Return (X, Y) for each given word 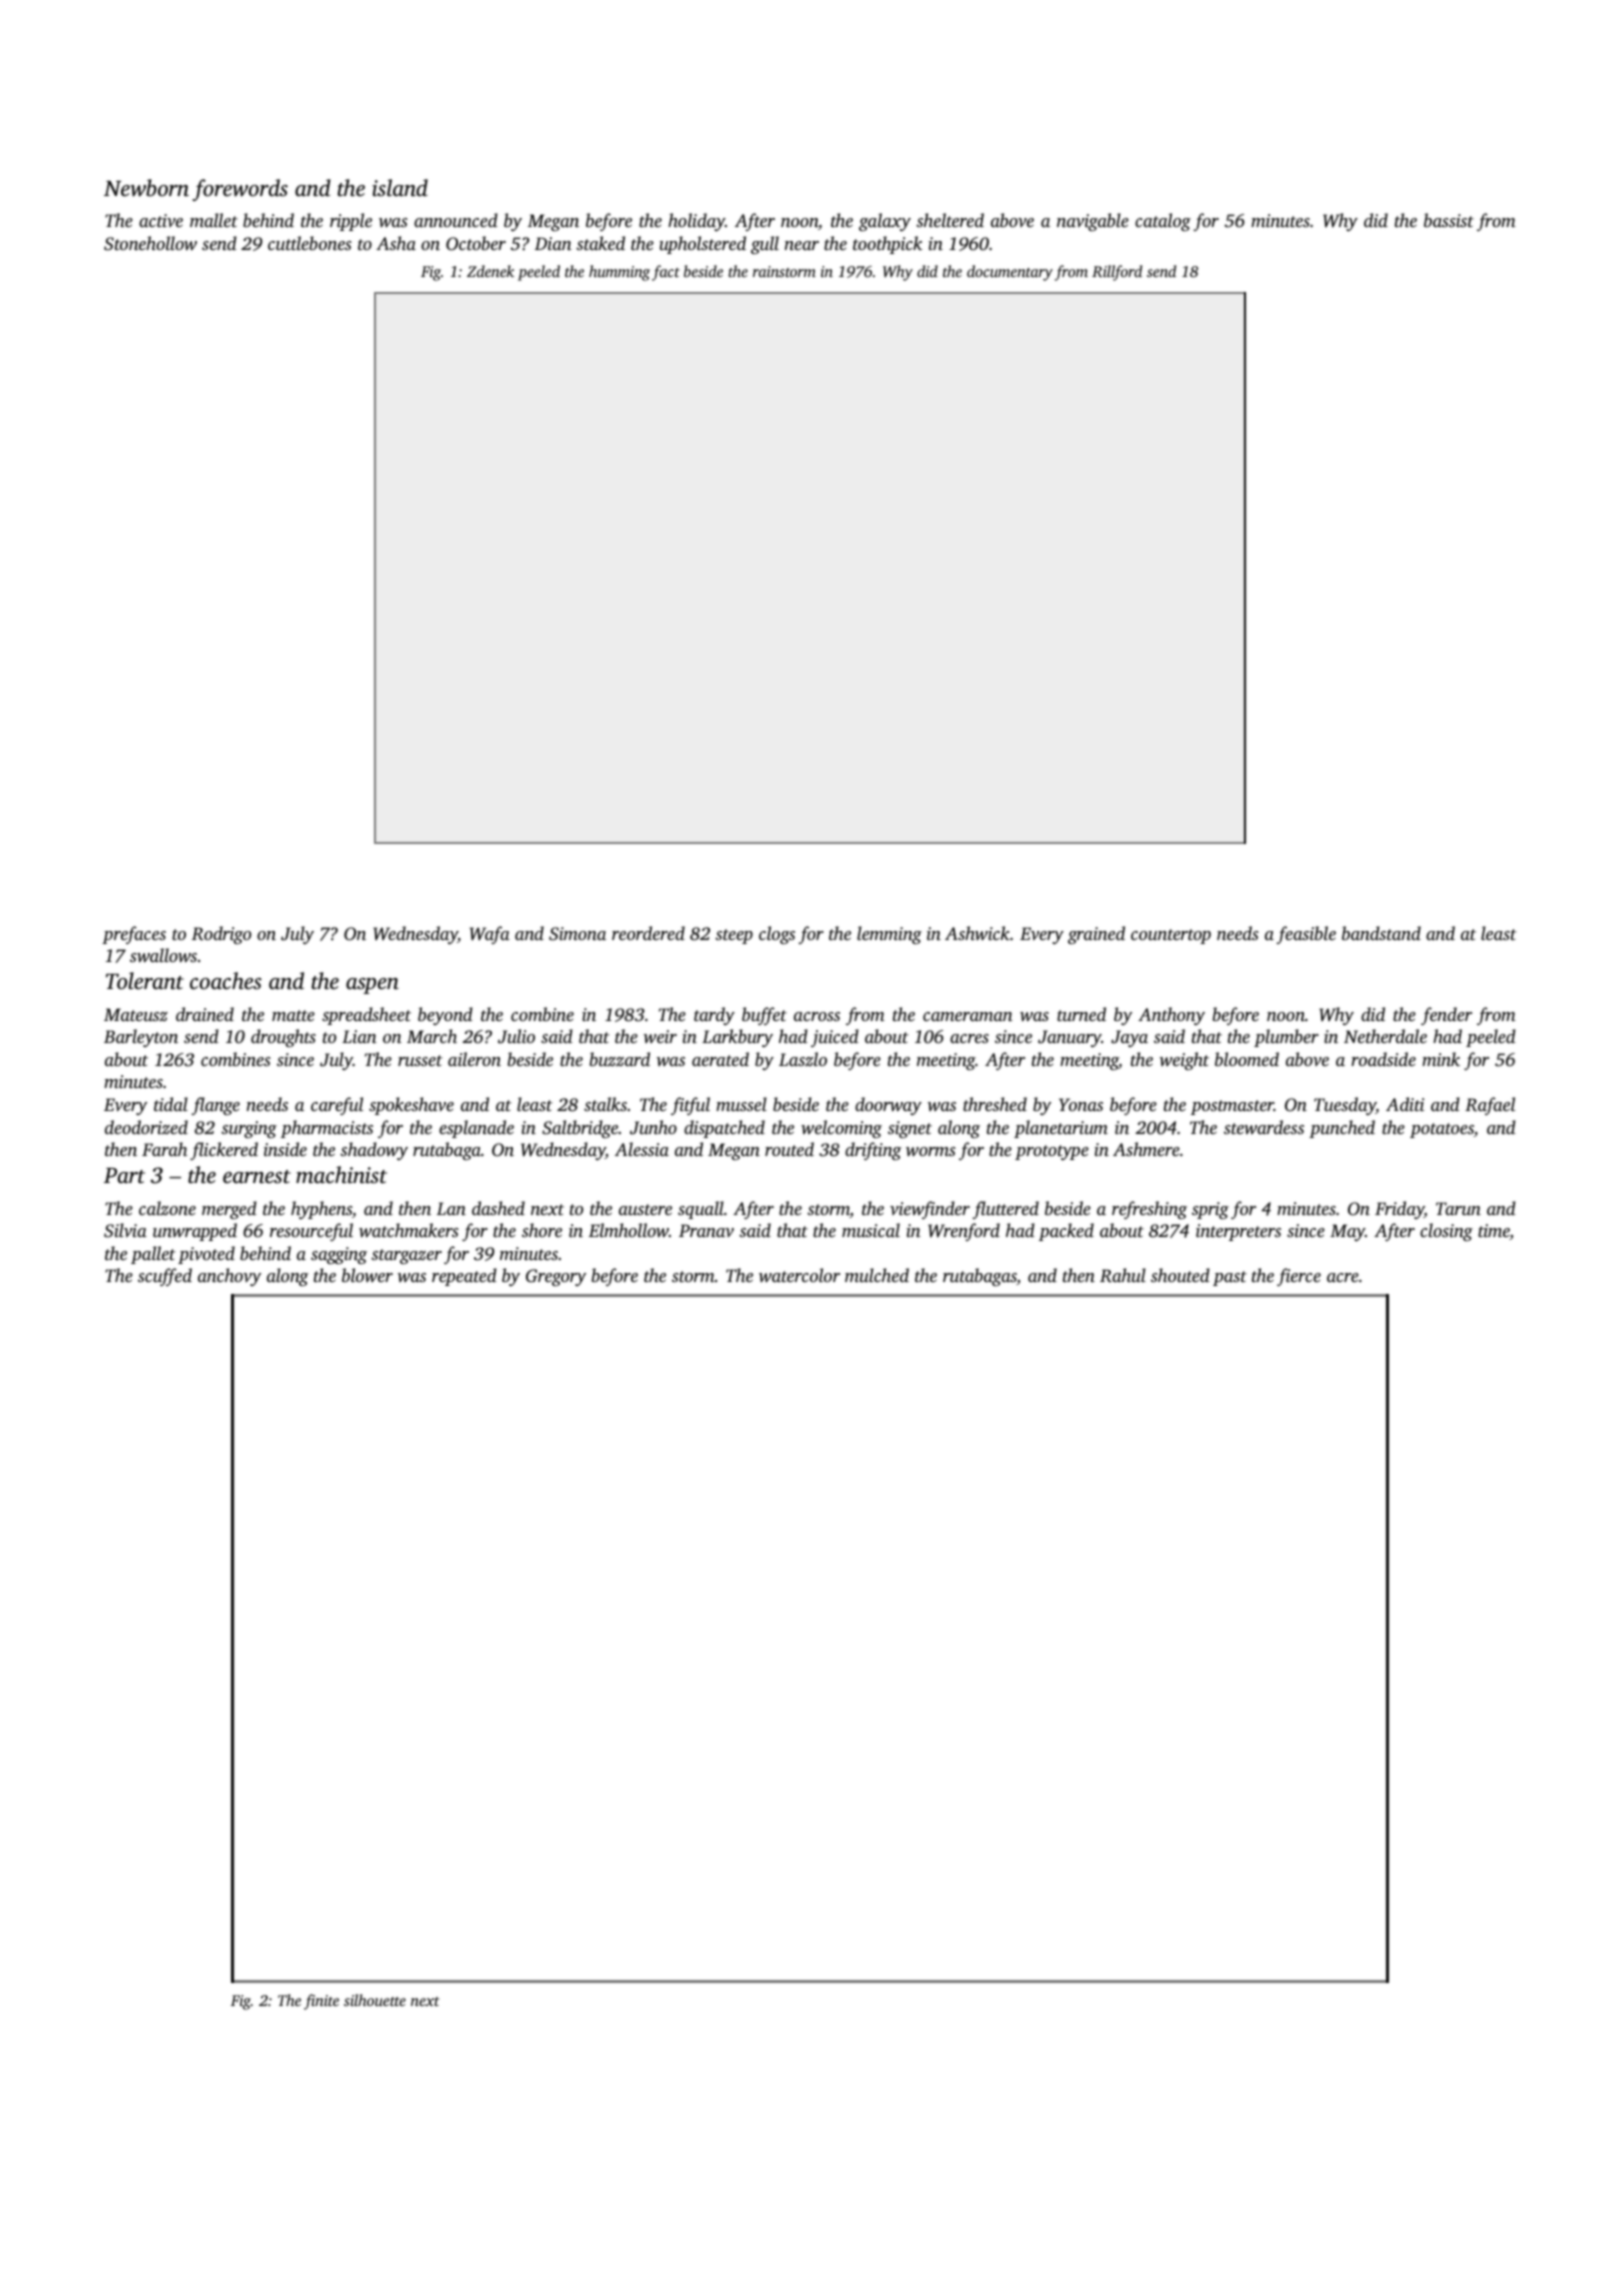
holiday (696, 222)
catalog (1163, 222)
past (1230, 1278)
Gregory (556, 1277)
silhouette (375, 2000)
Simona (577, 934)
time (1494, 1232)
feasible (1306, 935)
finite (321, 2002)
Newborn (146, 188)
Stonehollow (150, 243)
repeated (464, 1277)
